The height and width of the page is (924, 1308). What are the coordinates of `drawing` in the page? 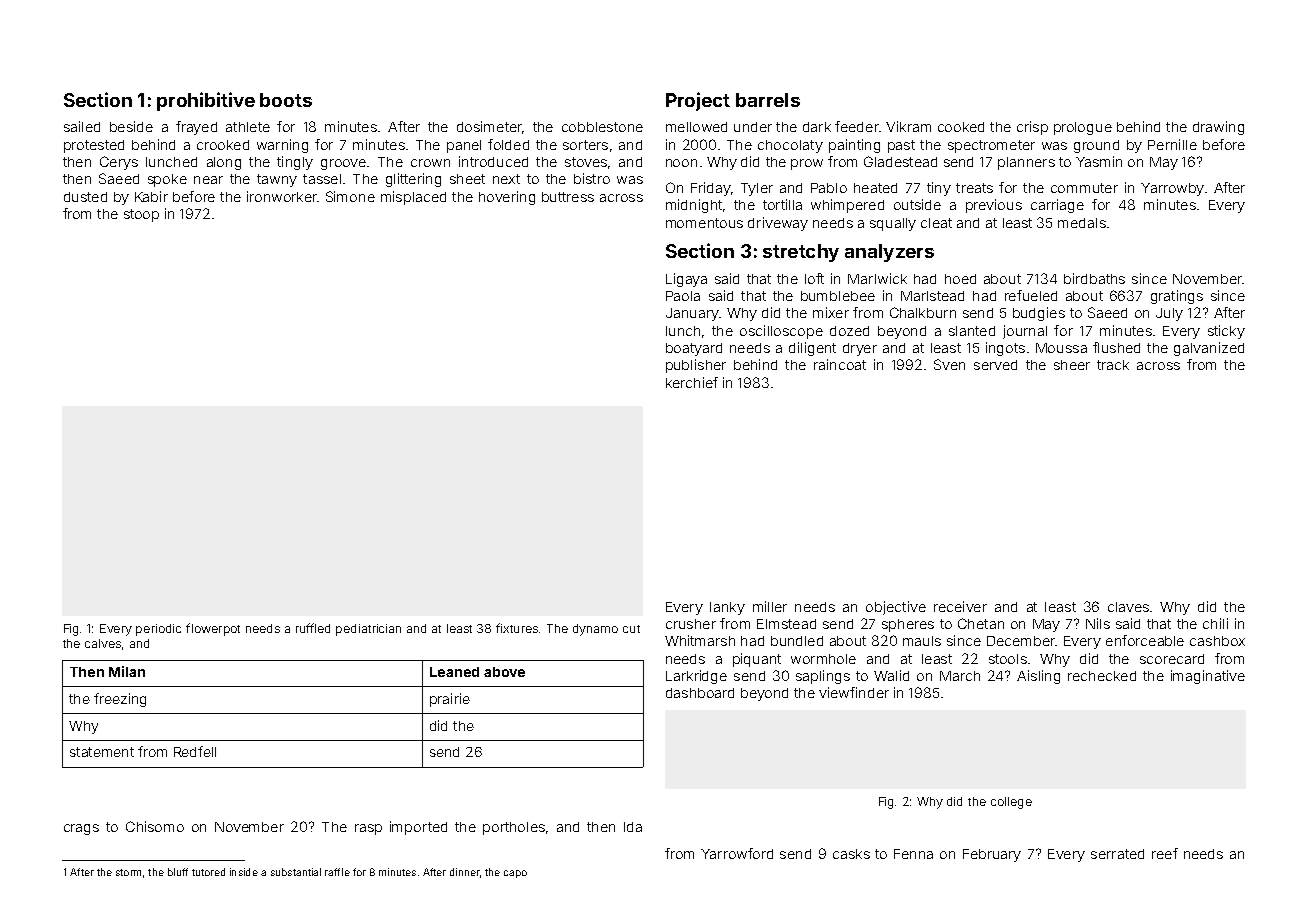 It's located at (1218, 128).
